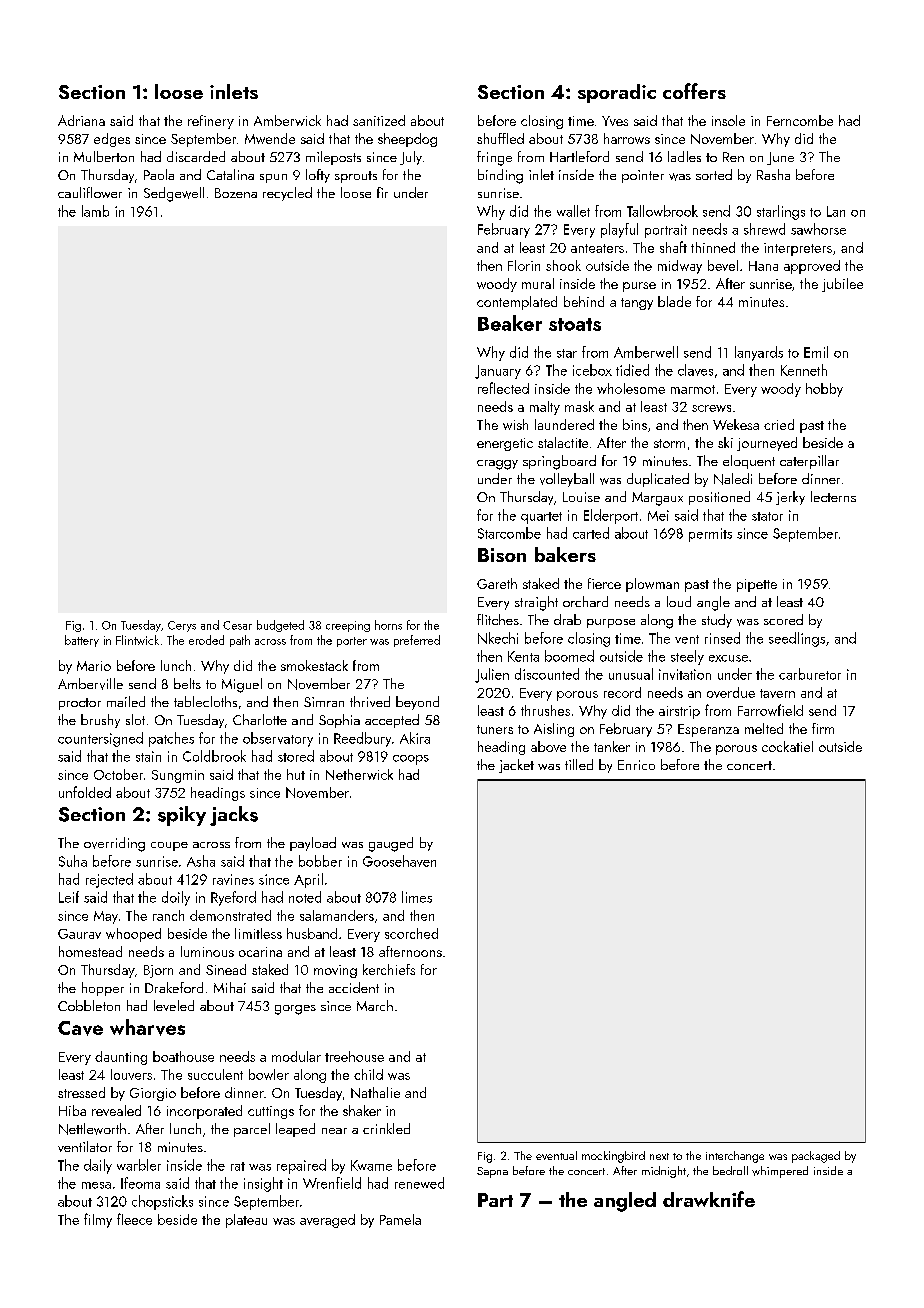 The image size is (924, 1308). What do you see at coordinates (694, 91) in the screenshot?
I see `coffers` at bounding box center [694, 91].
